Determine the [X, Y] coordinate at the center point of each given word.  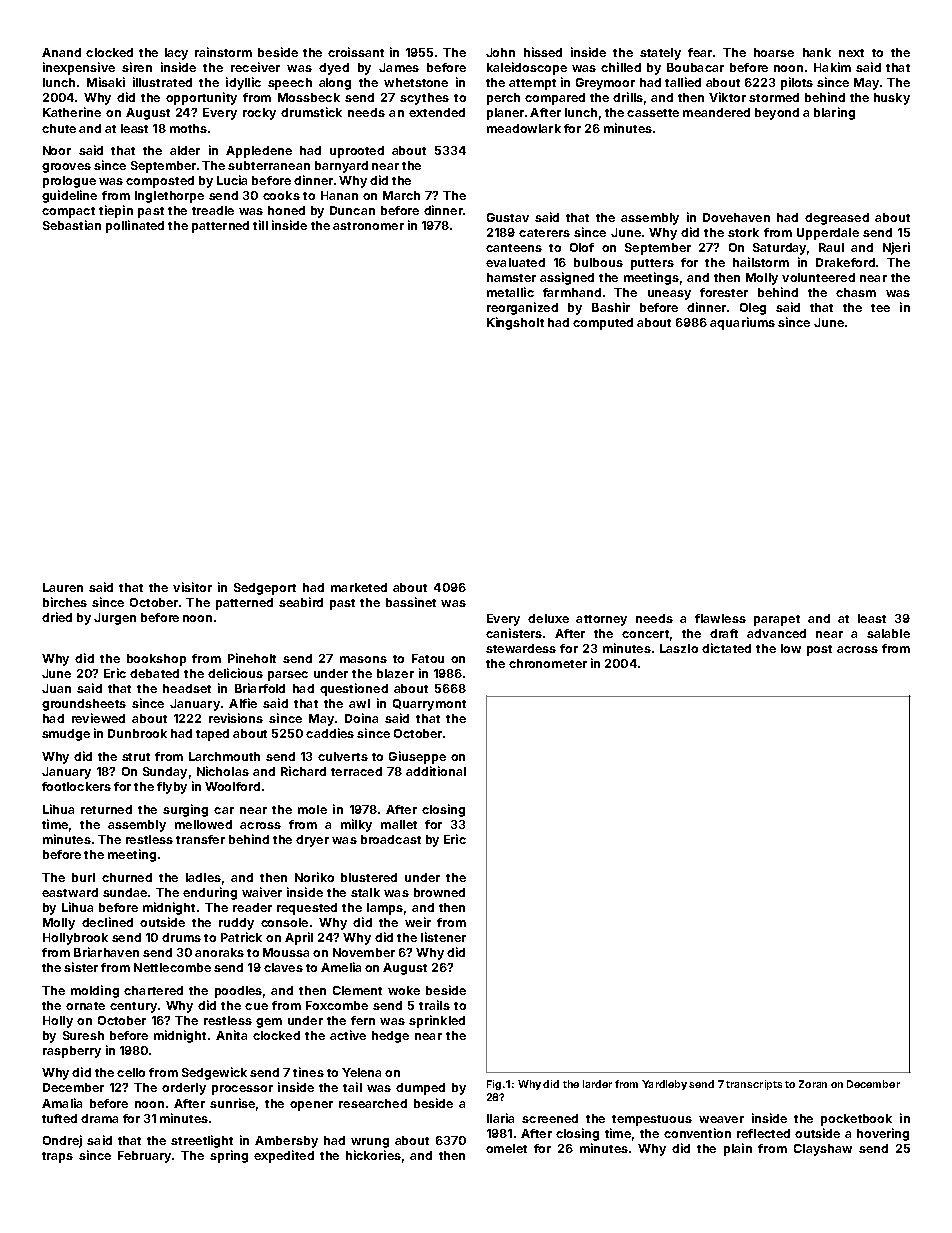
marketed [359, 587]
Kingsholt [515, 323]
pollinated [135, 226]
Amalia [62, 1103]
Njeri [896, 248]
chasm [856, 292]
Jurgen [115, 619]
